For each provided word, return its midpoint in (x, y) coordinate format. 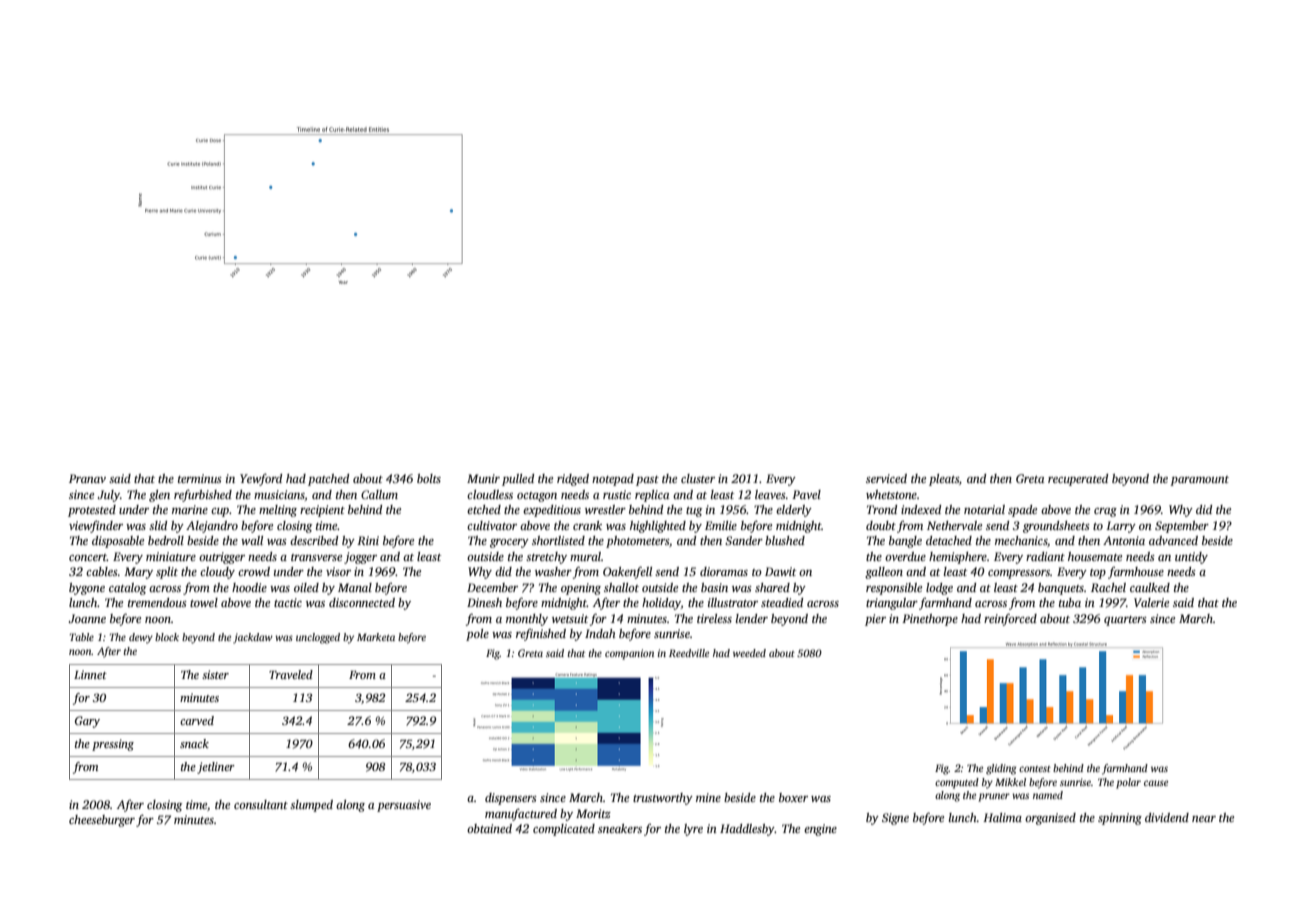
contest (1035, 769)
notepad (613, 480)
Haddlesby (747, 830)
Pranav (87, 478)
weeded (749, 653)
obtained (489, 828)
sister (215, 674)
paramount (1199, 481)
